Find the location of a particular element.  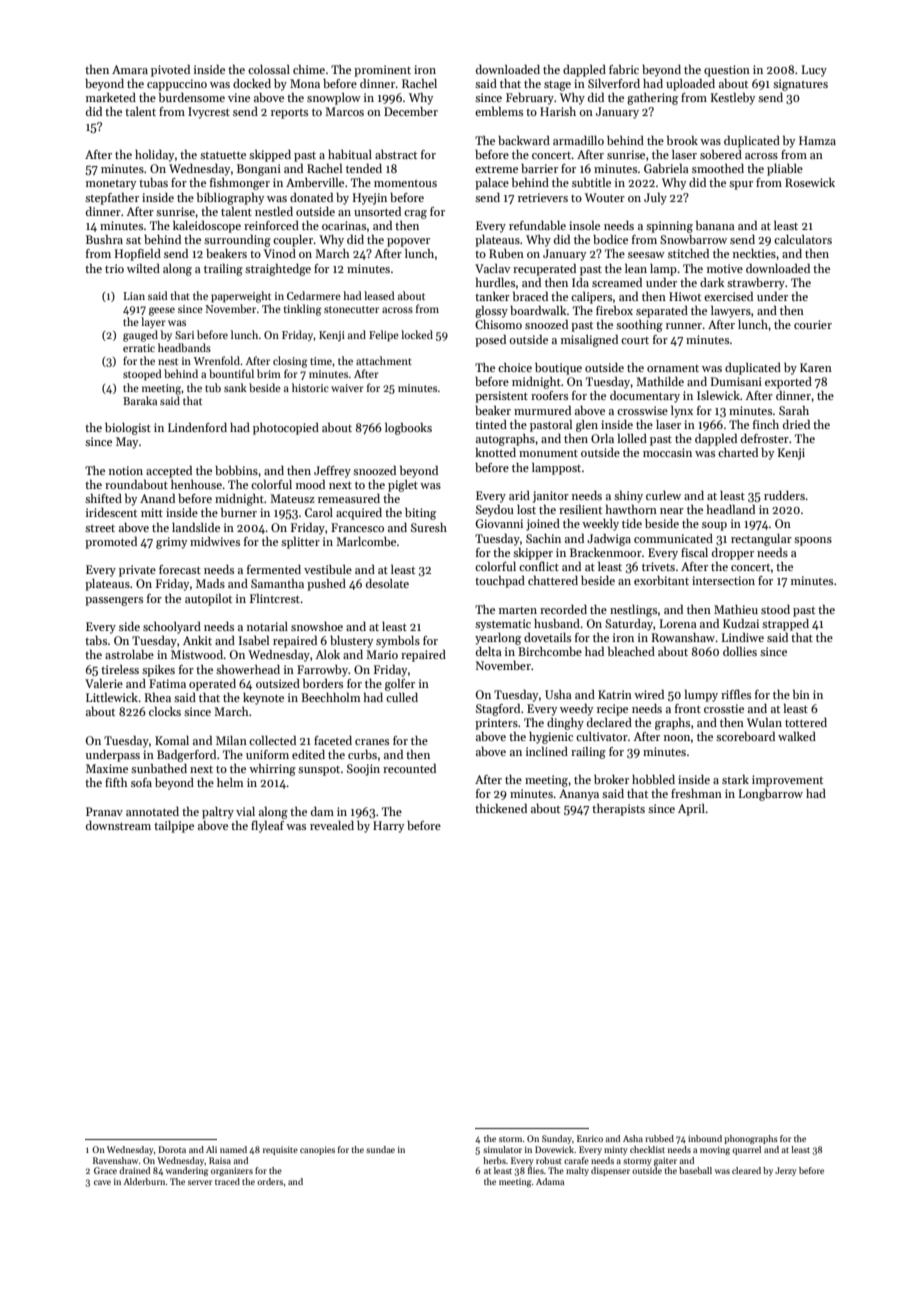

strapped is located at coordinates (785, 625).
